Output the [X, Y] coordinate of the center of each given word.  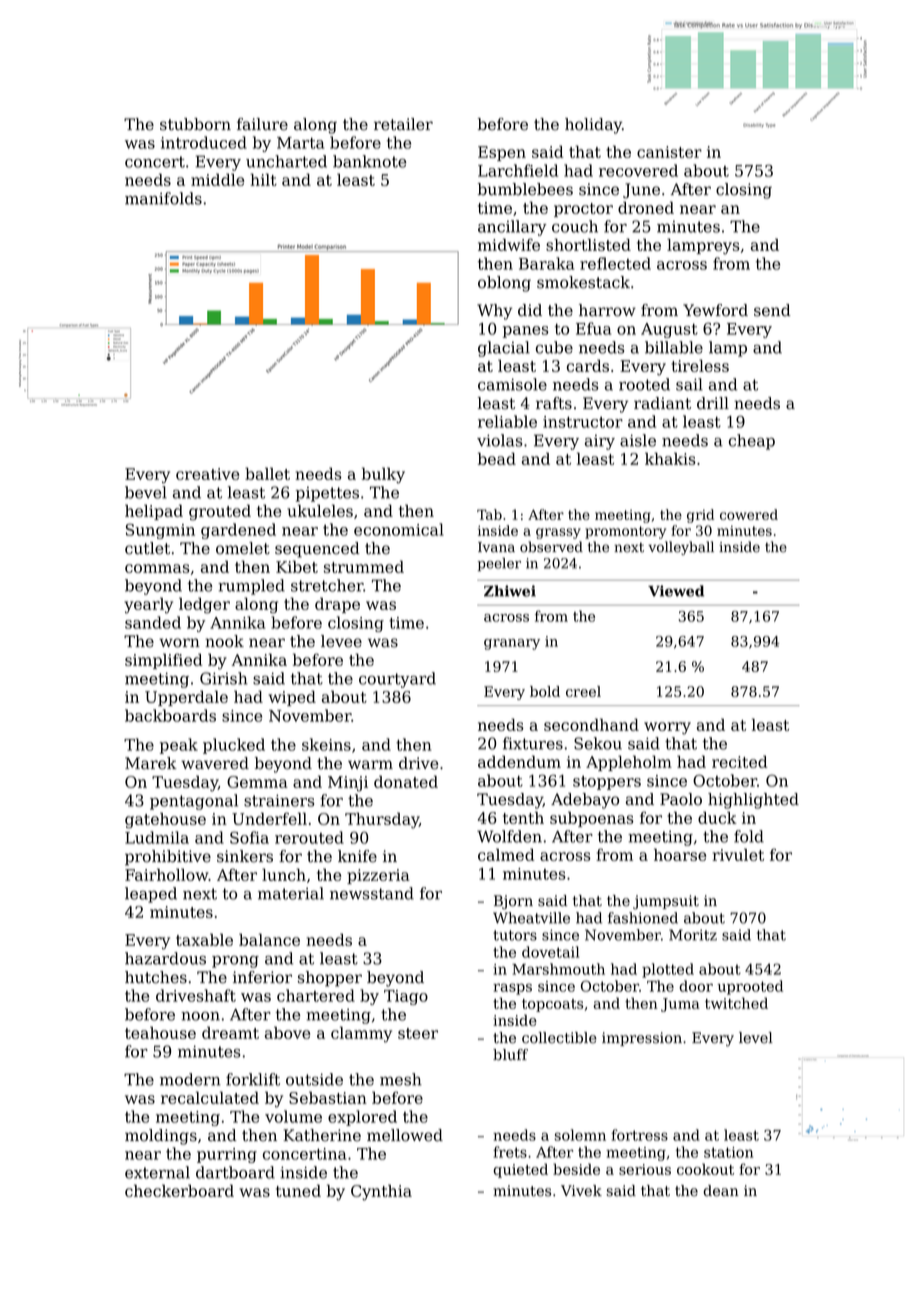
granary [512, 644]
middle [217, 179]
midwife [509, 244]
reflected [615, 263]
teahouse [160, 1032]
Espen [502, 153]
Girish [224, 678]
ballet [267, 473]
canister [669, 152]
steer [418, 1033]
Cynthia [381, 1192]
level [756, 1038]
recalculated [210, 1097]
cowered [749, 514]
